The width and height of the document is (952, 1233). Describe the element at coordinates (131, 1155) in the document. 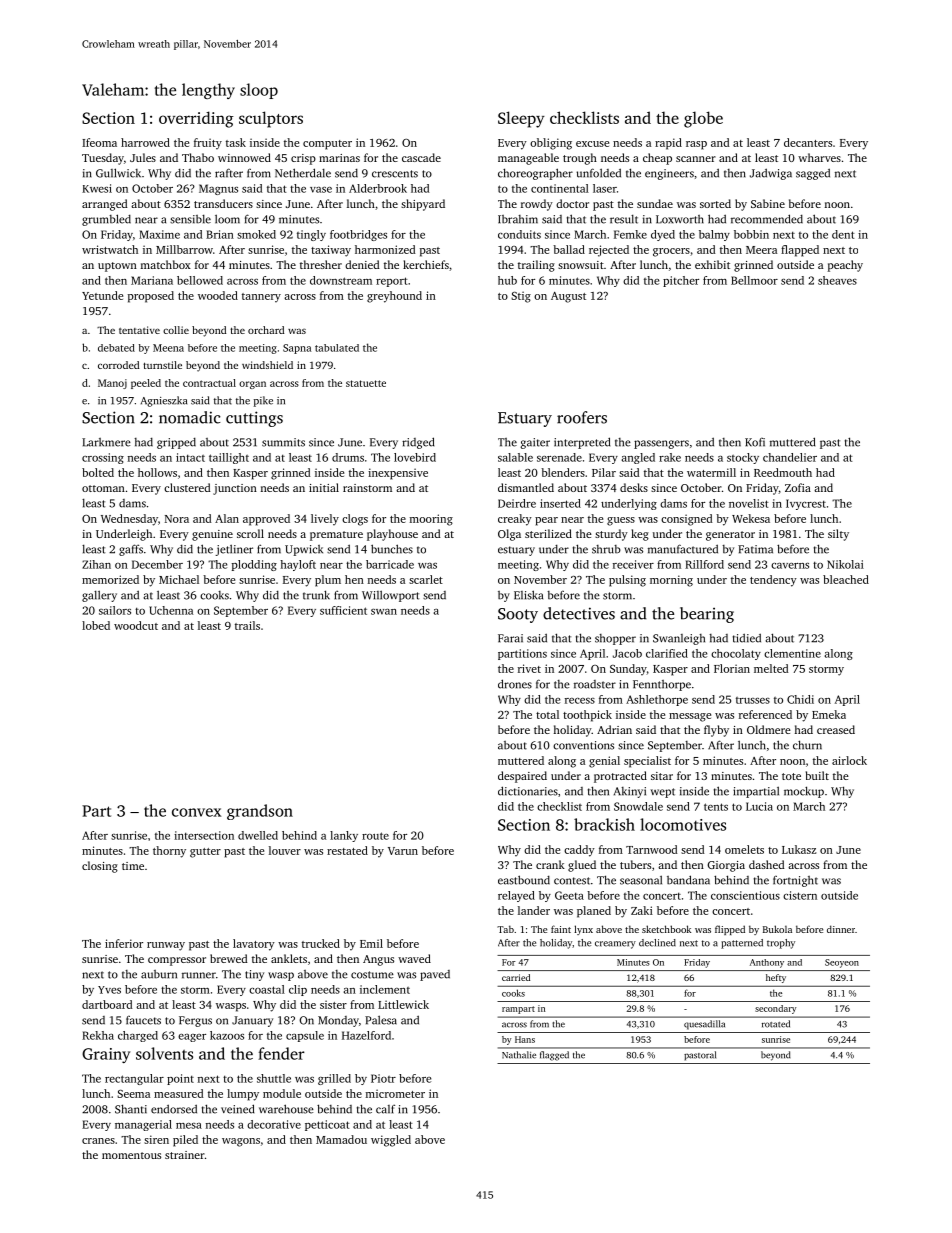

I see `momentous` at that location.
